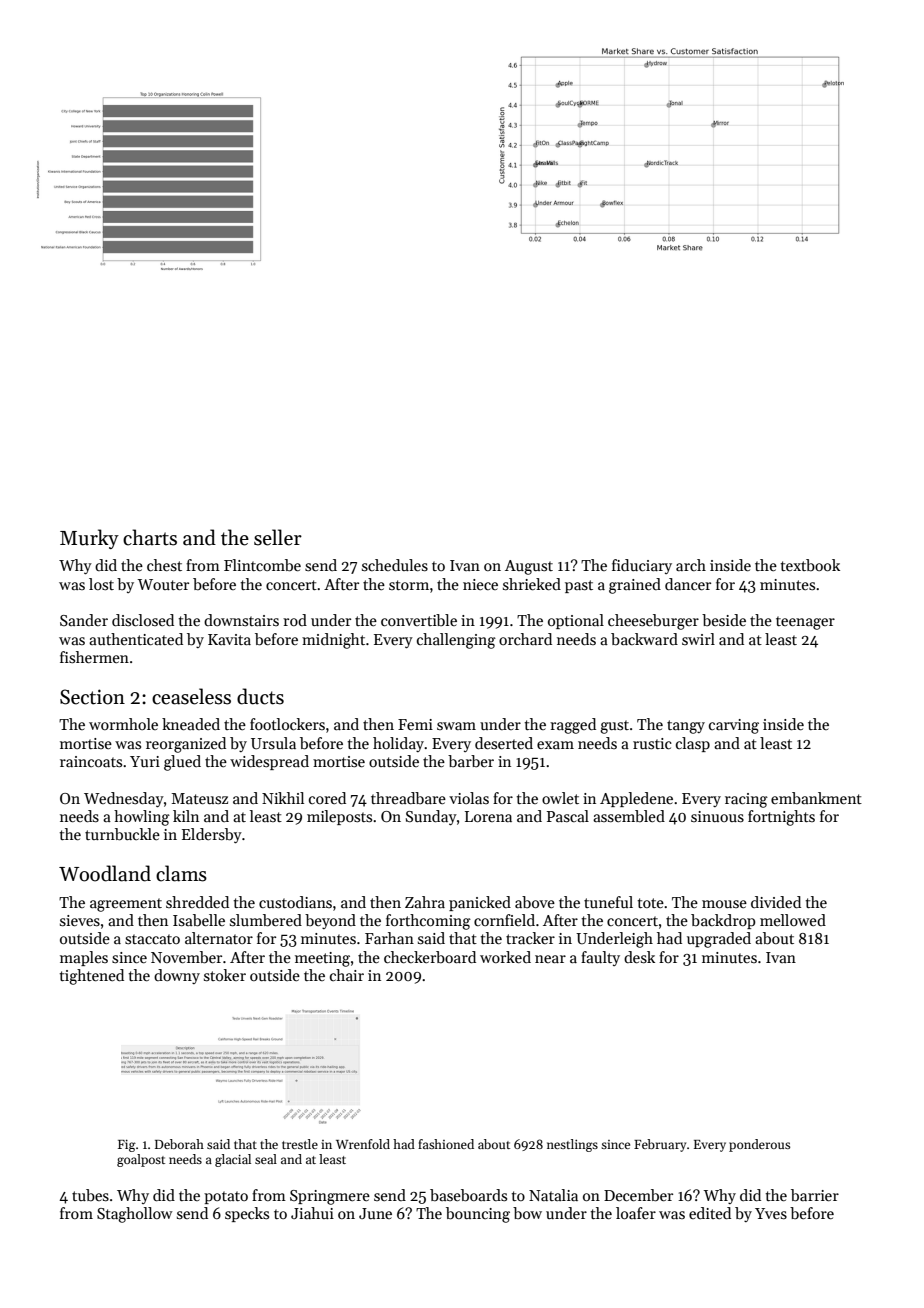  What do you see at coordinates (212, 835) in the page?
I see `Eldersby` at bounding box center [212, 835].
